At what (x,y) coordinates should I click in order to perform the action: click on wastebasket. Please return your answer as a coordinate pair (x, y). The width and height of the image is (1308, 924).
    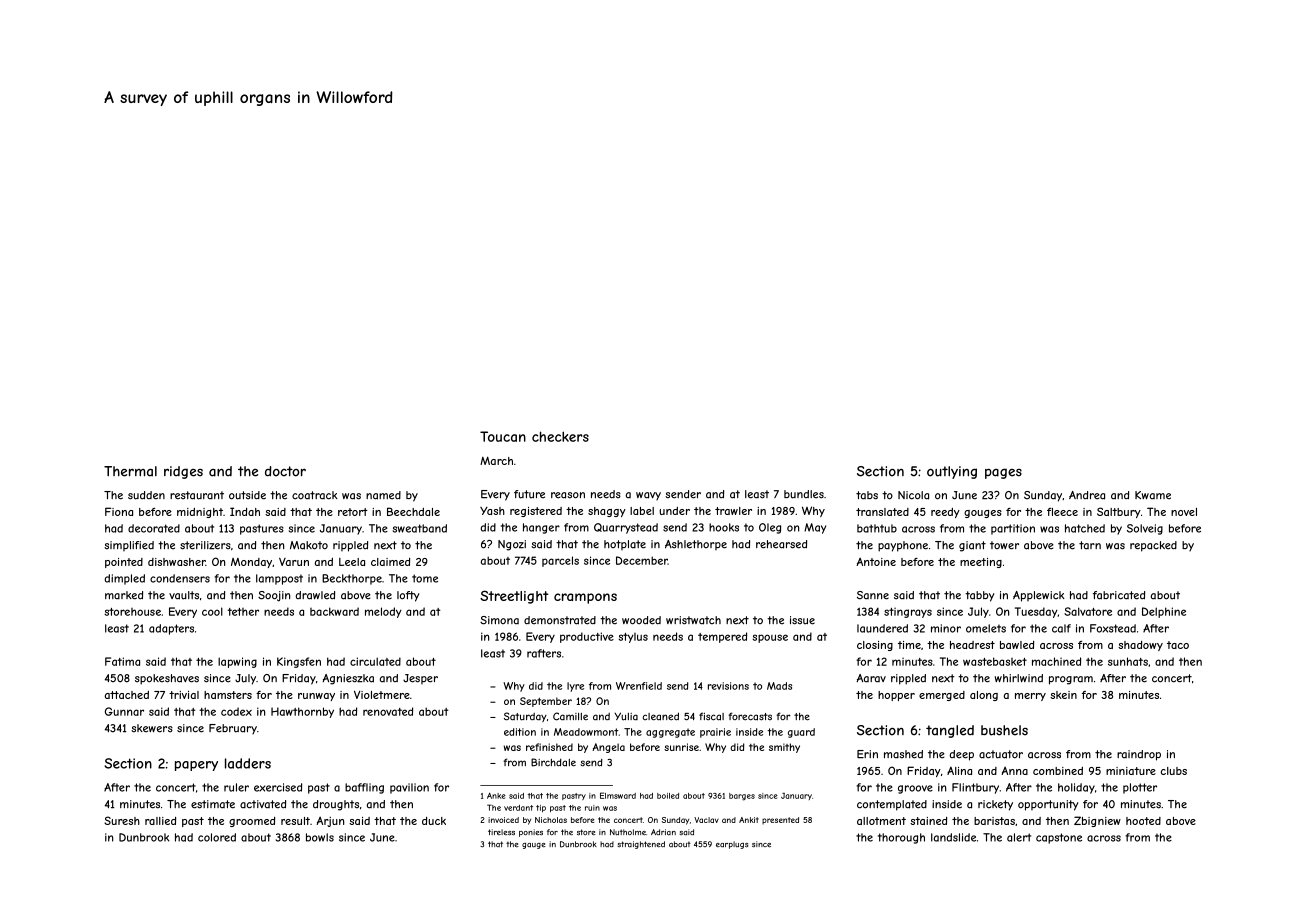
    Looking at the image, I should click on (995, 661).
